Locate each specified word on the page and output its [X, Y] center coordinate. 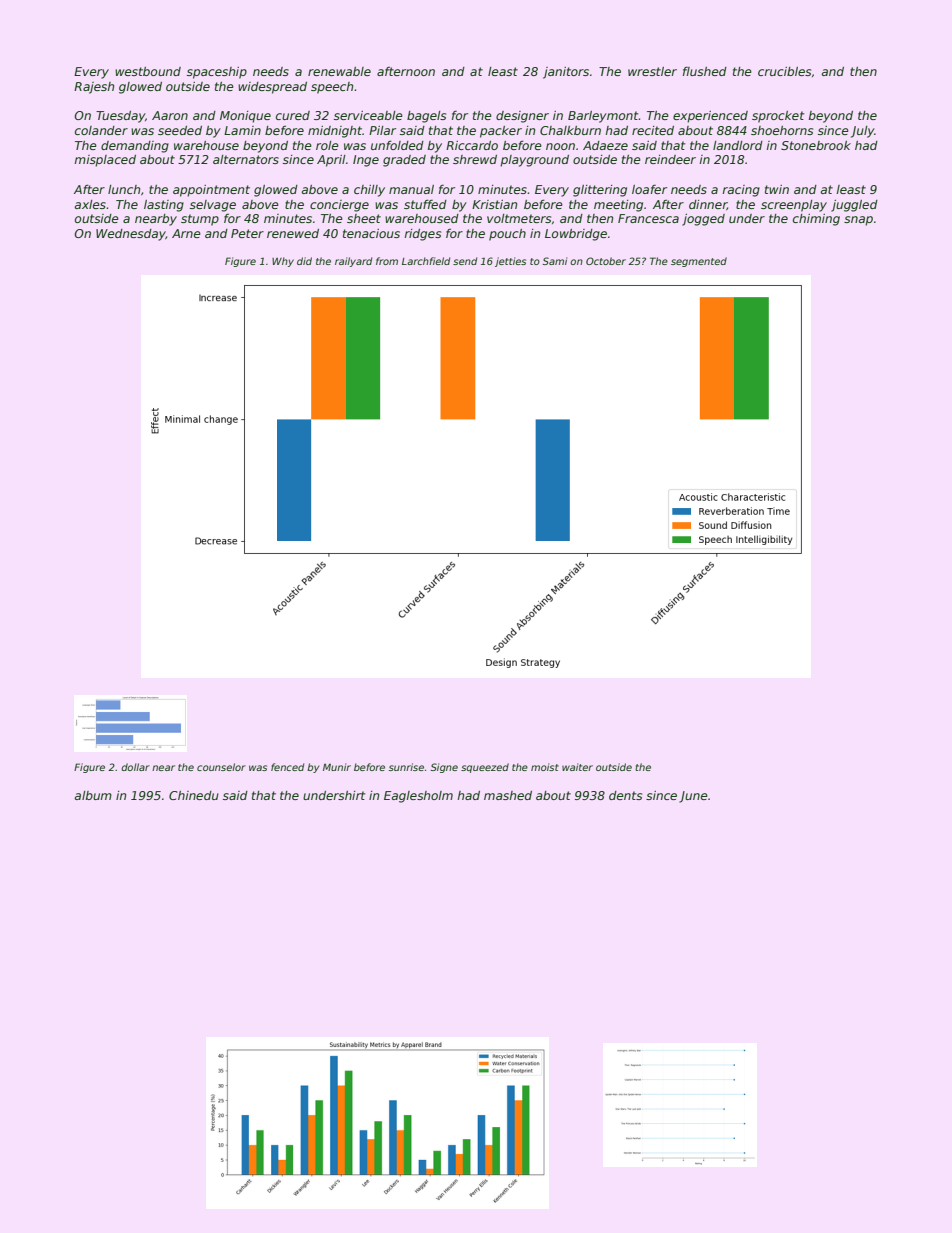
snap [858, 221]
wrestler [652, 71]
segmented [699, 262]
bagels [426, 117]
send [465, 261]
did [304, 261]
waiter [577, 767]
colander [101, 130]
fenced [287, 767]
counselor [221, 767]
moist [545, 767]
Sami [555, 261]
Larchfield [426, 261]
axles [90, 204]
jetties [510, 262]
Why [283, 262]
